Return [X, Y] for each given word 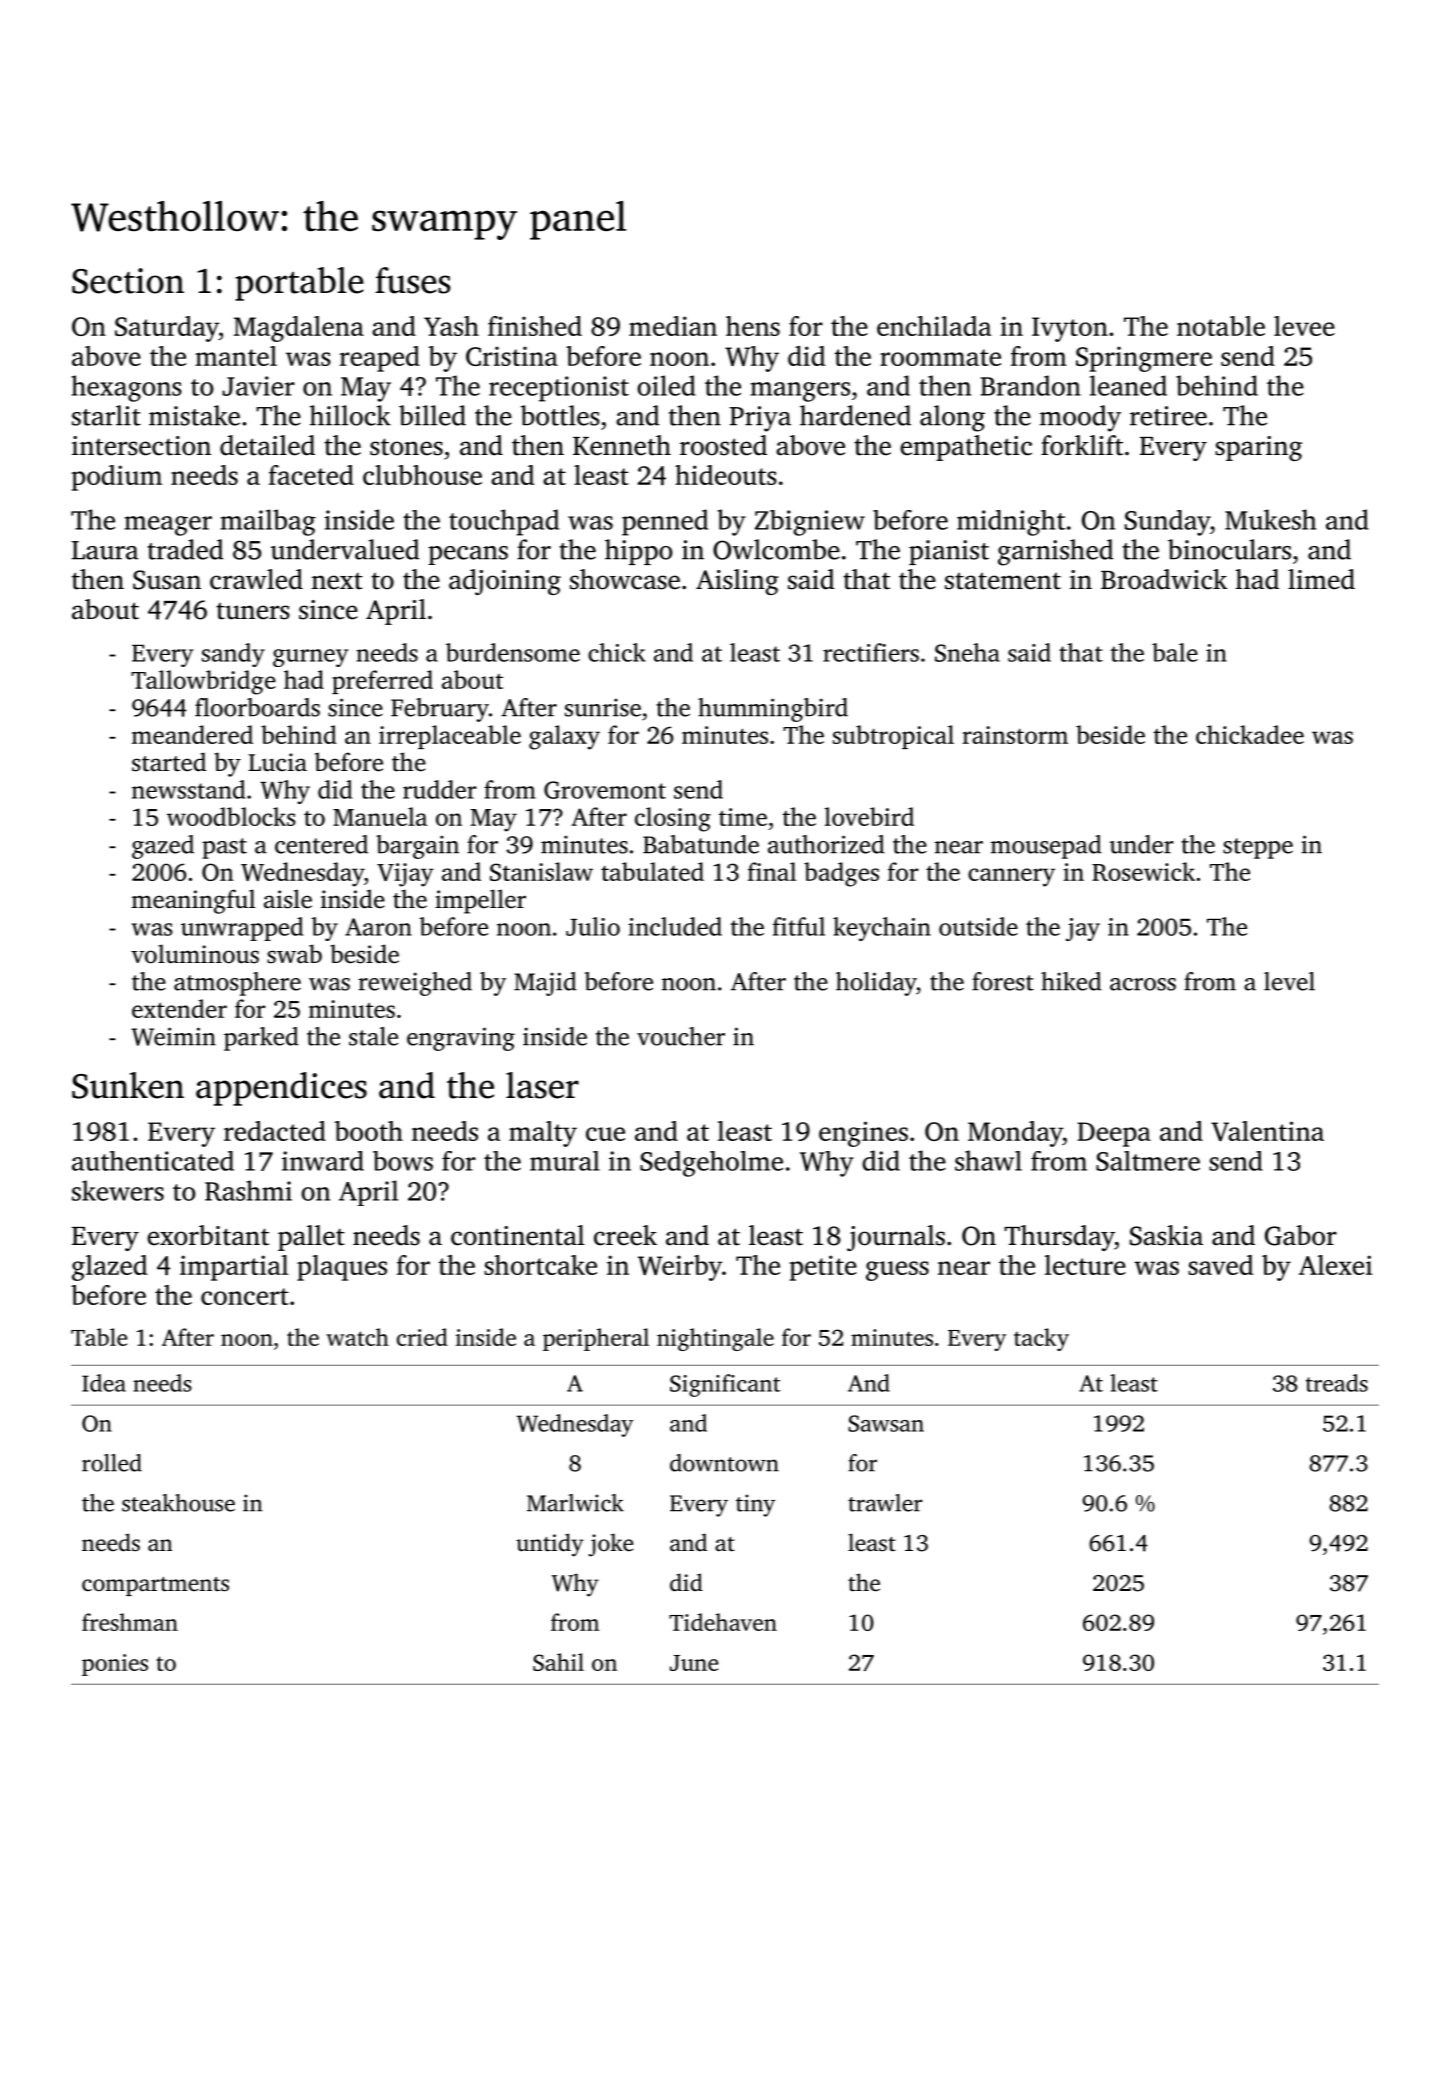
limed [1321, 579]
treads [1337, 1383]
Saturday [167, 329]
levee [1304, 326]
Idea [104, 1383]
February [440, 710]
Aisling [737, 582]
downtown [724, 1463]
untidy [550, 1545]
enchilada [934, 326]
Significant [725, 1385]
